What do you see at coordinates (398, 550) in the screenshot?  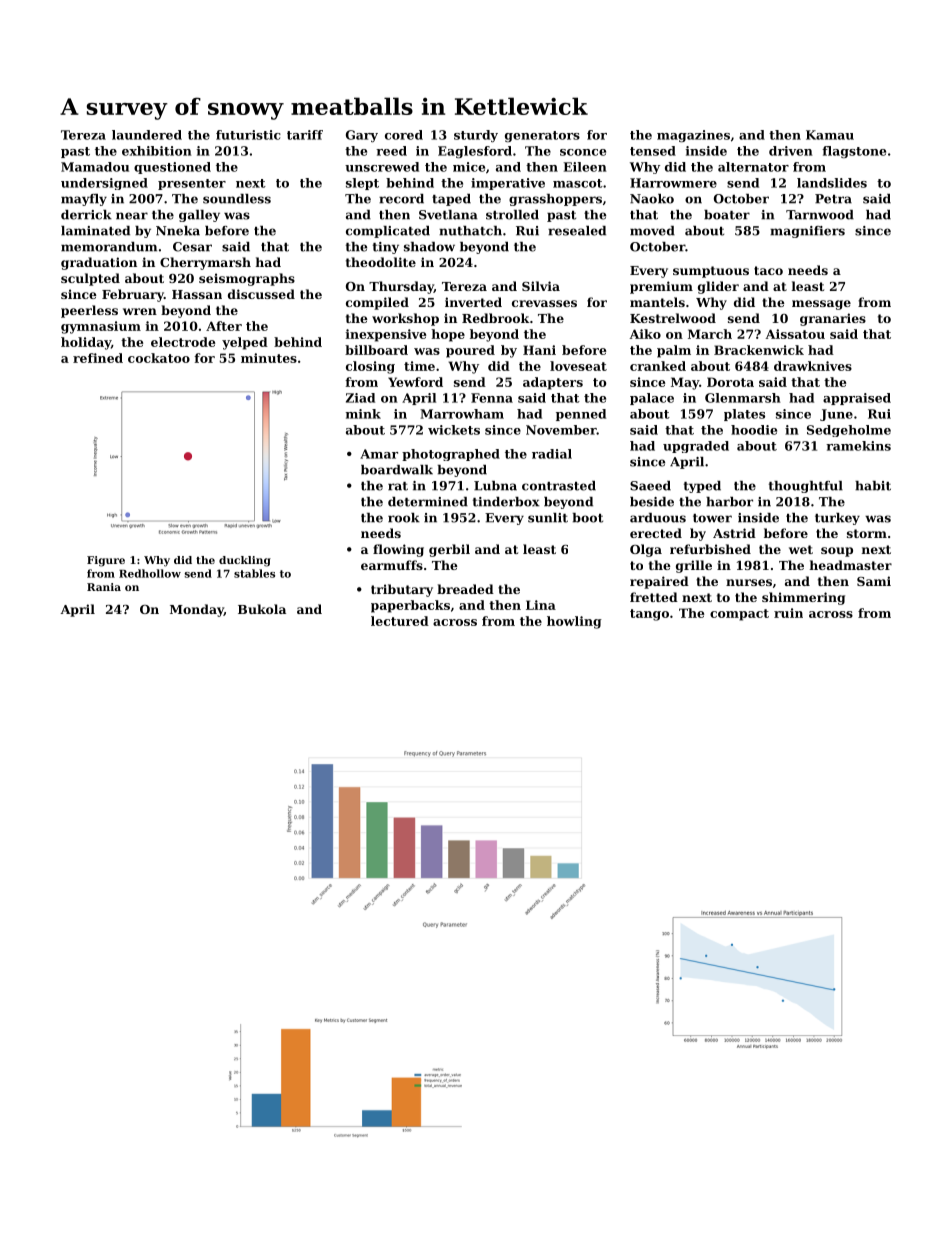 I see `flowing` at bounding box center [398, 550].
